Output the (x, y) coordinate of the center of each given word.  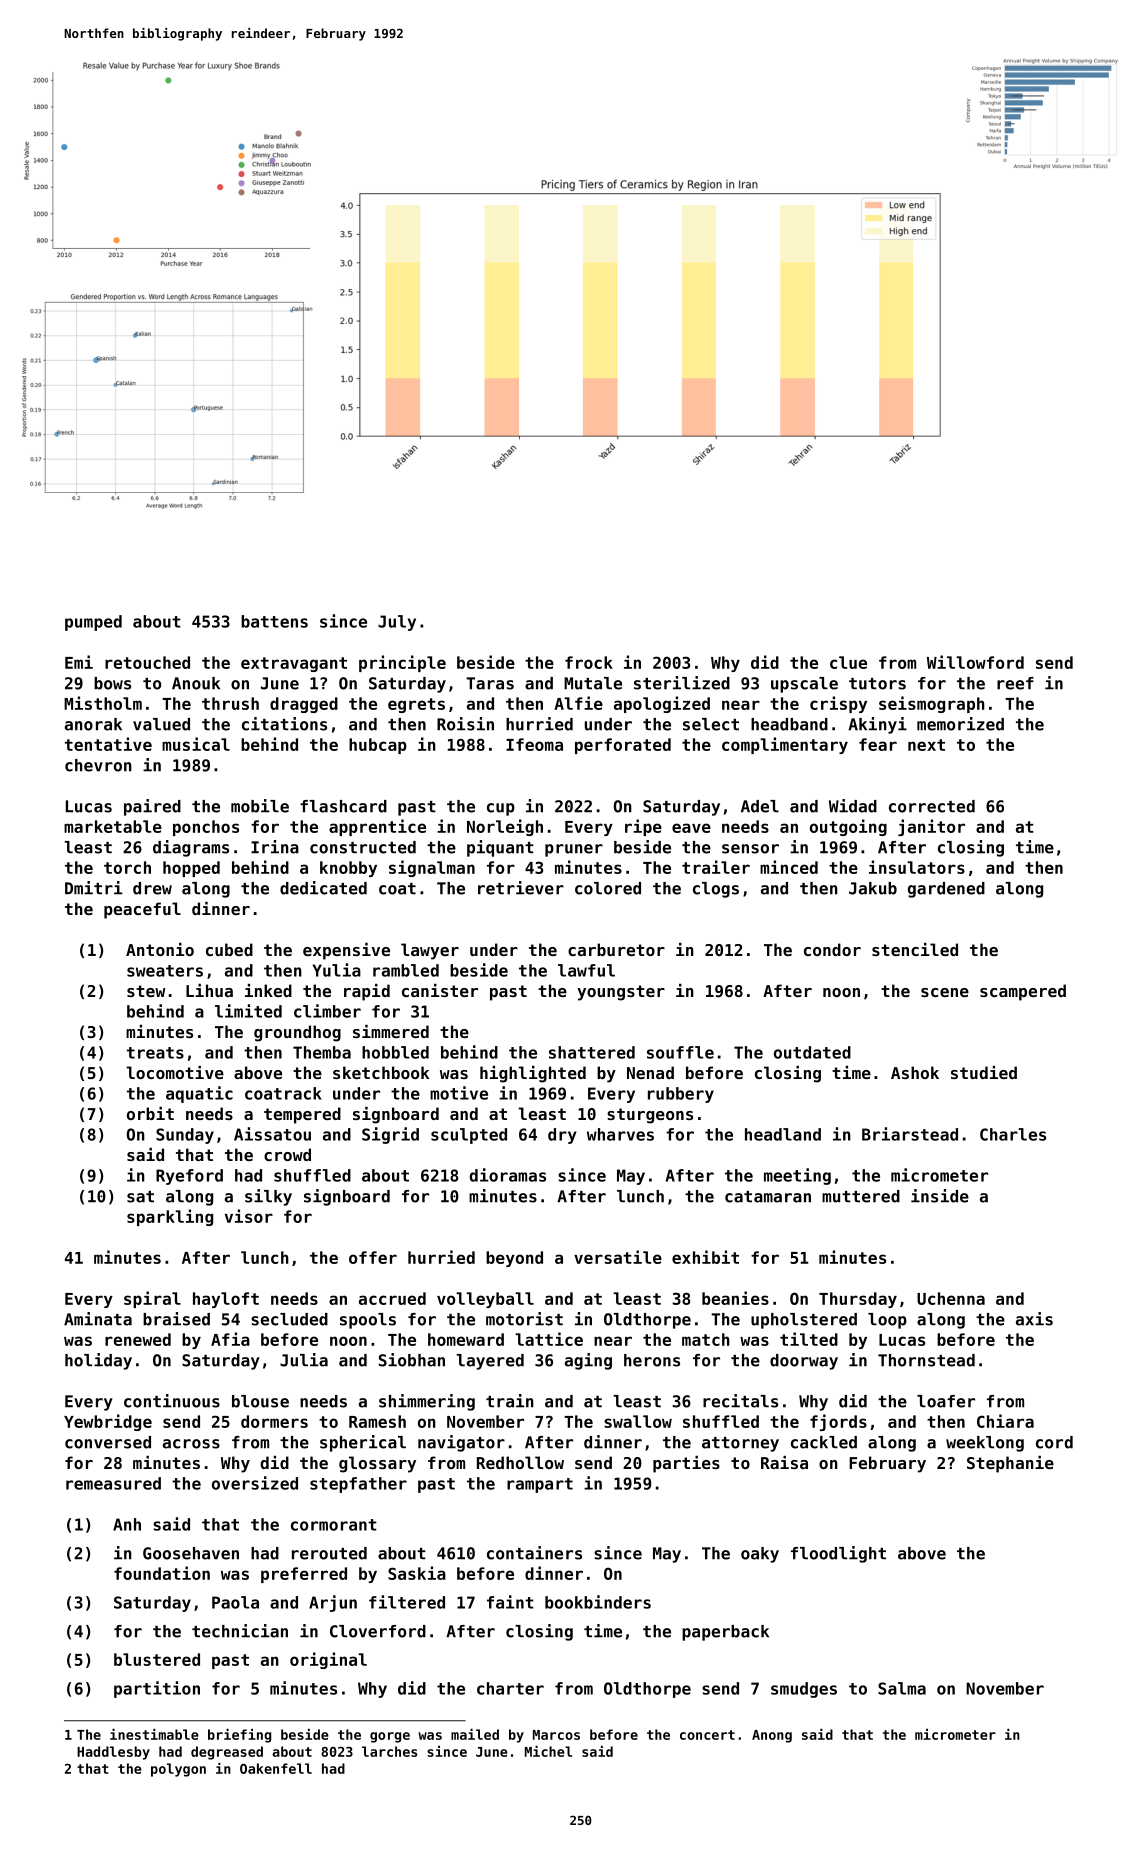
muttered (861, 1196)
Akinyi (877, 725)
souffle (680, 1052)
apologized (662, 704)
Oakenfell (276, 1768)
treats (155, 1053)
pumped (93, 623)
